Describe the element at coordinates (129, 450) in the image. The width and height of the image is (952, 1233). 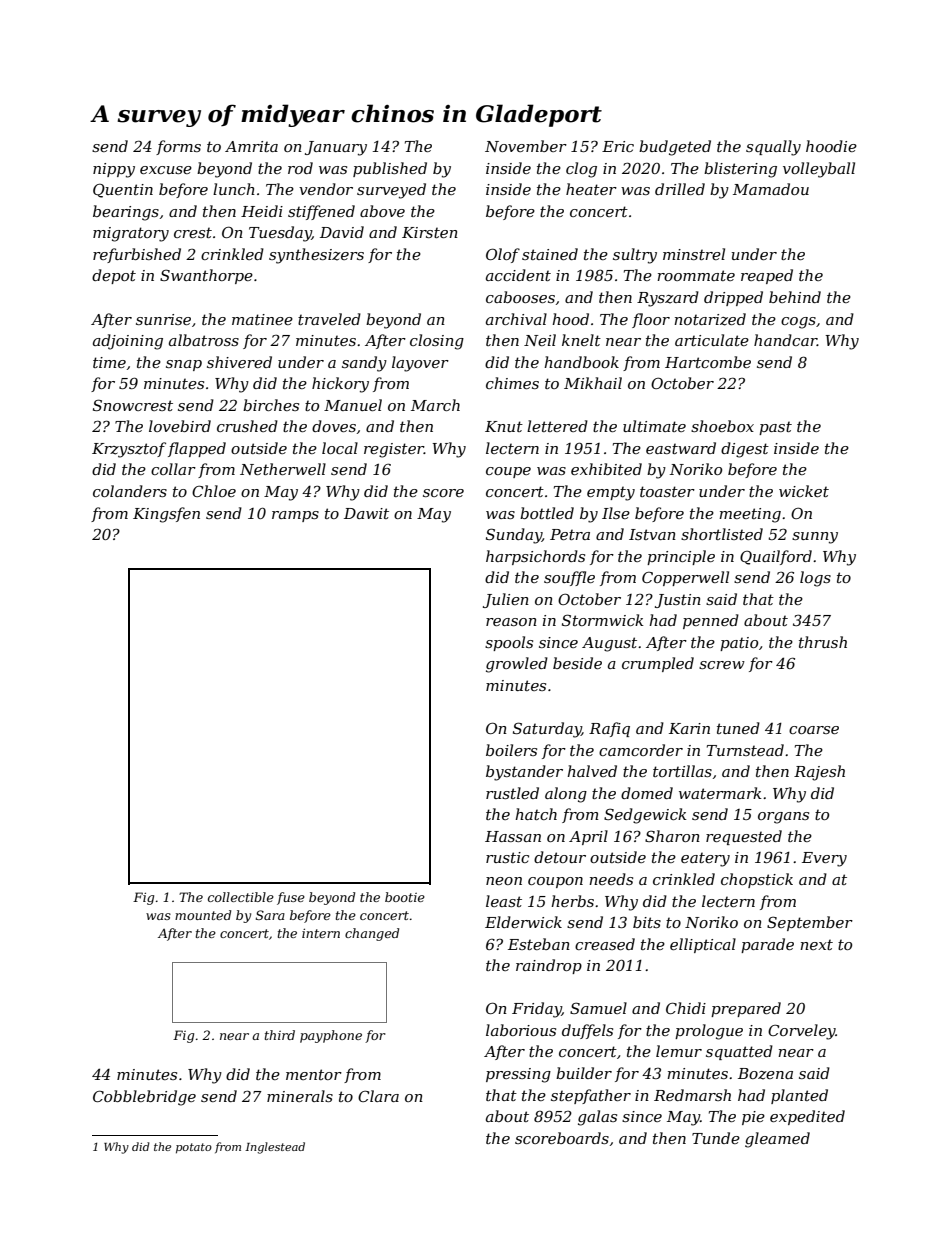
I see `Krzysztof` at that location.
